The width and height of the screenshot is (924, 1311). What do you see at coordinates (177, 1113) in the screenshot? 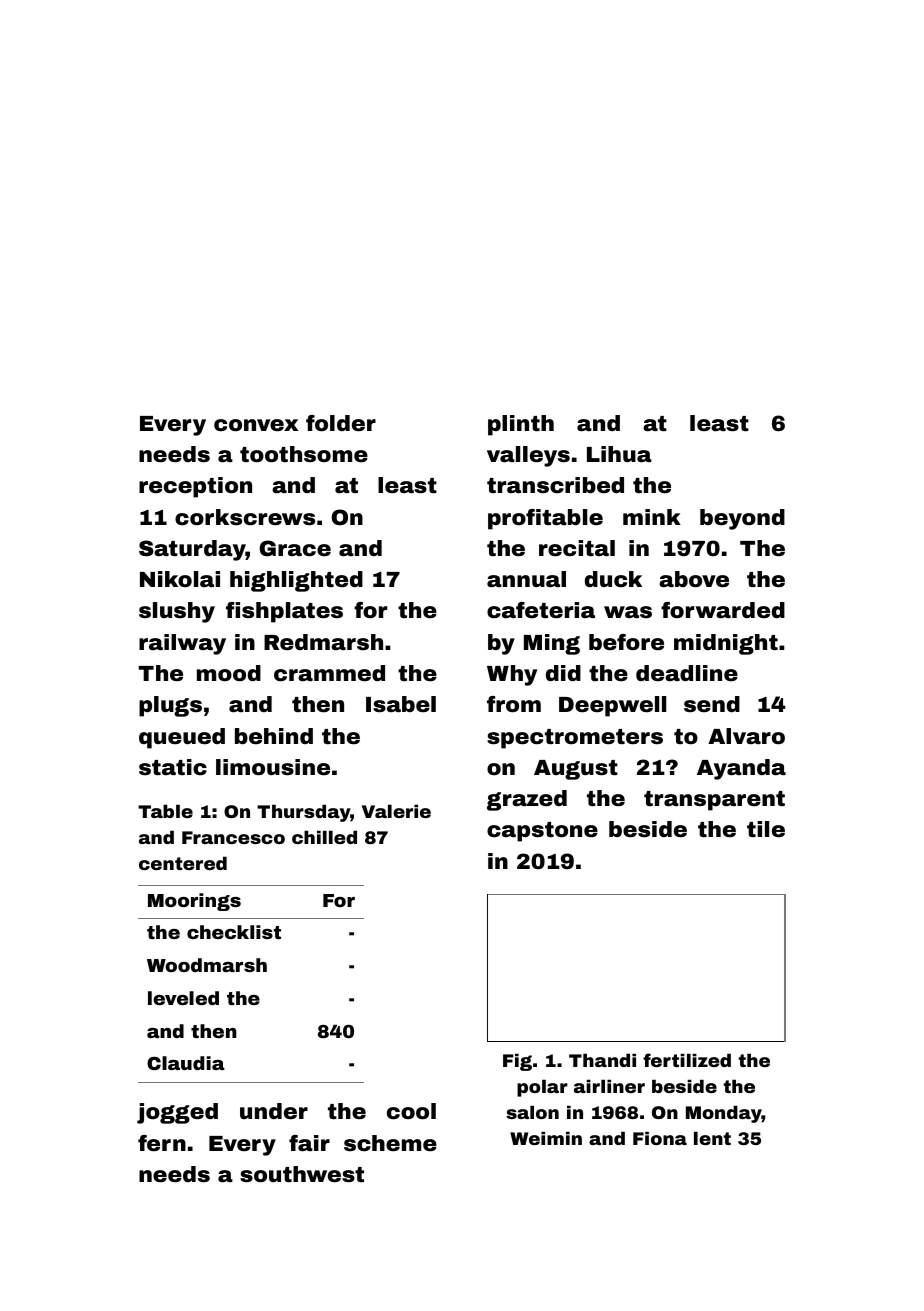
I see `jogged` at bounding box center [177, 1113].
